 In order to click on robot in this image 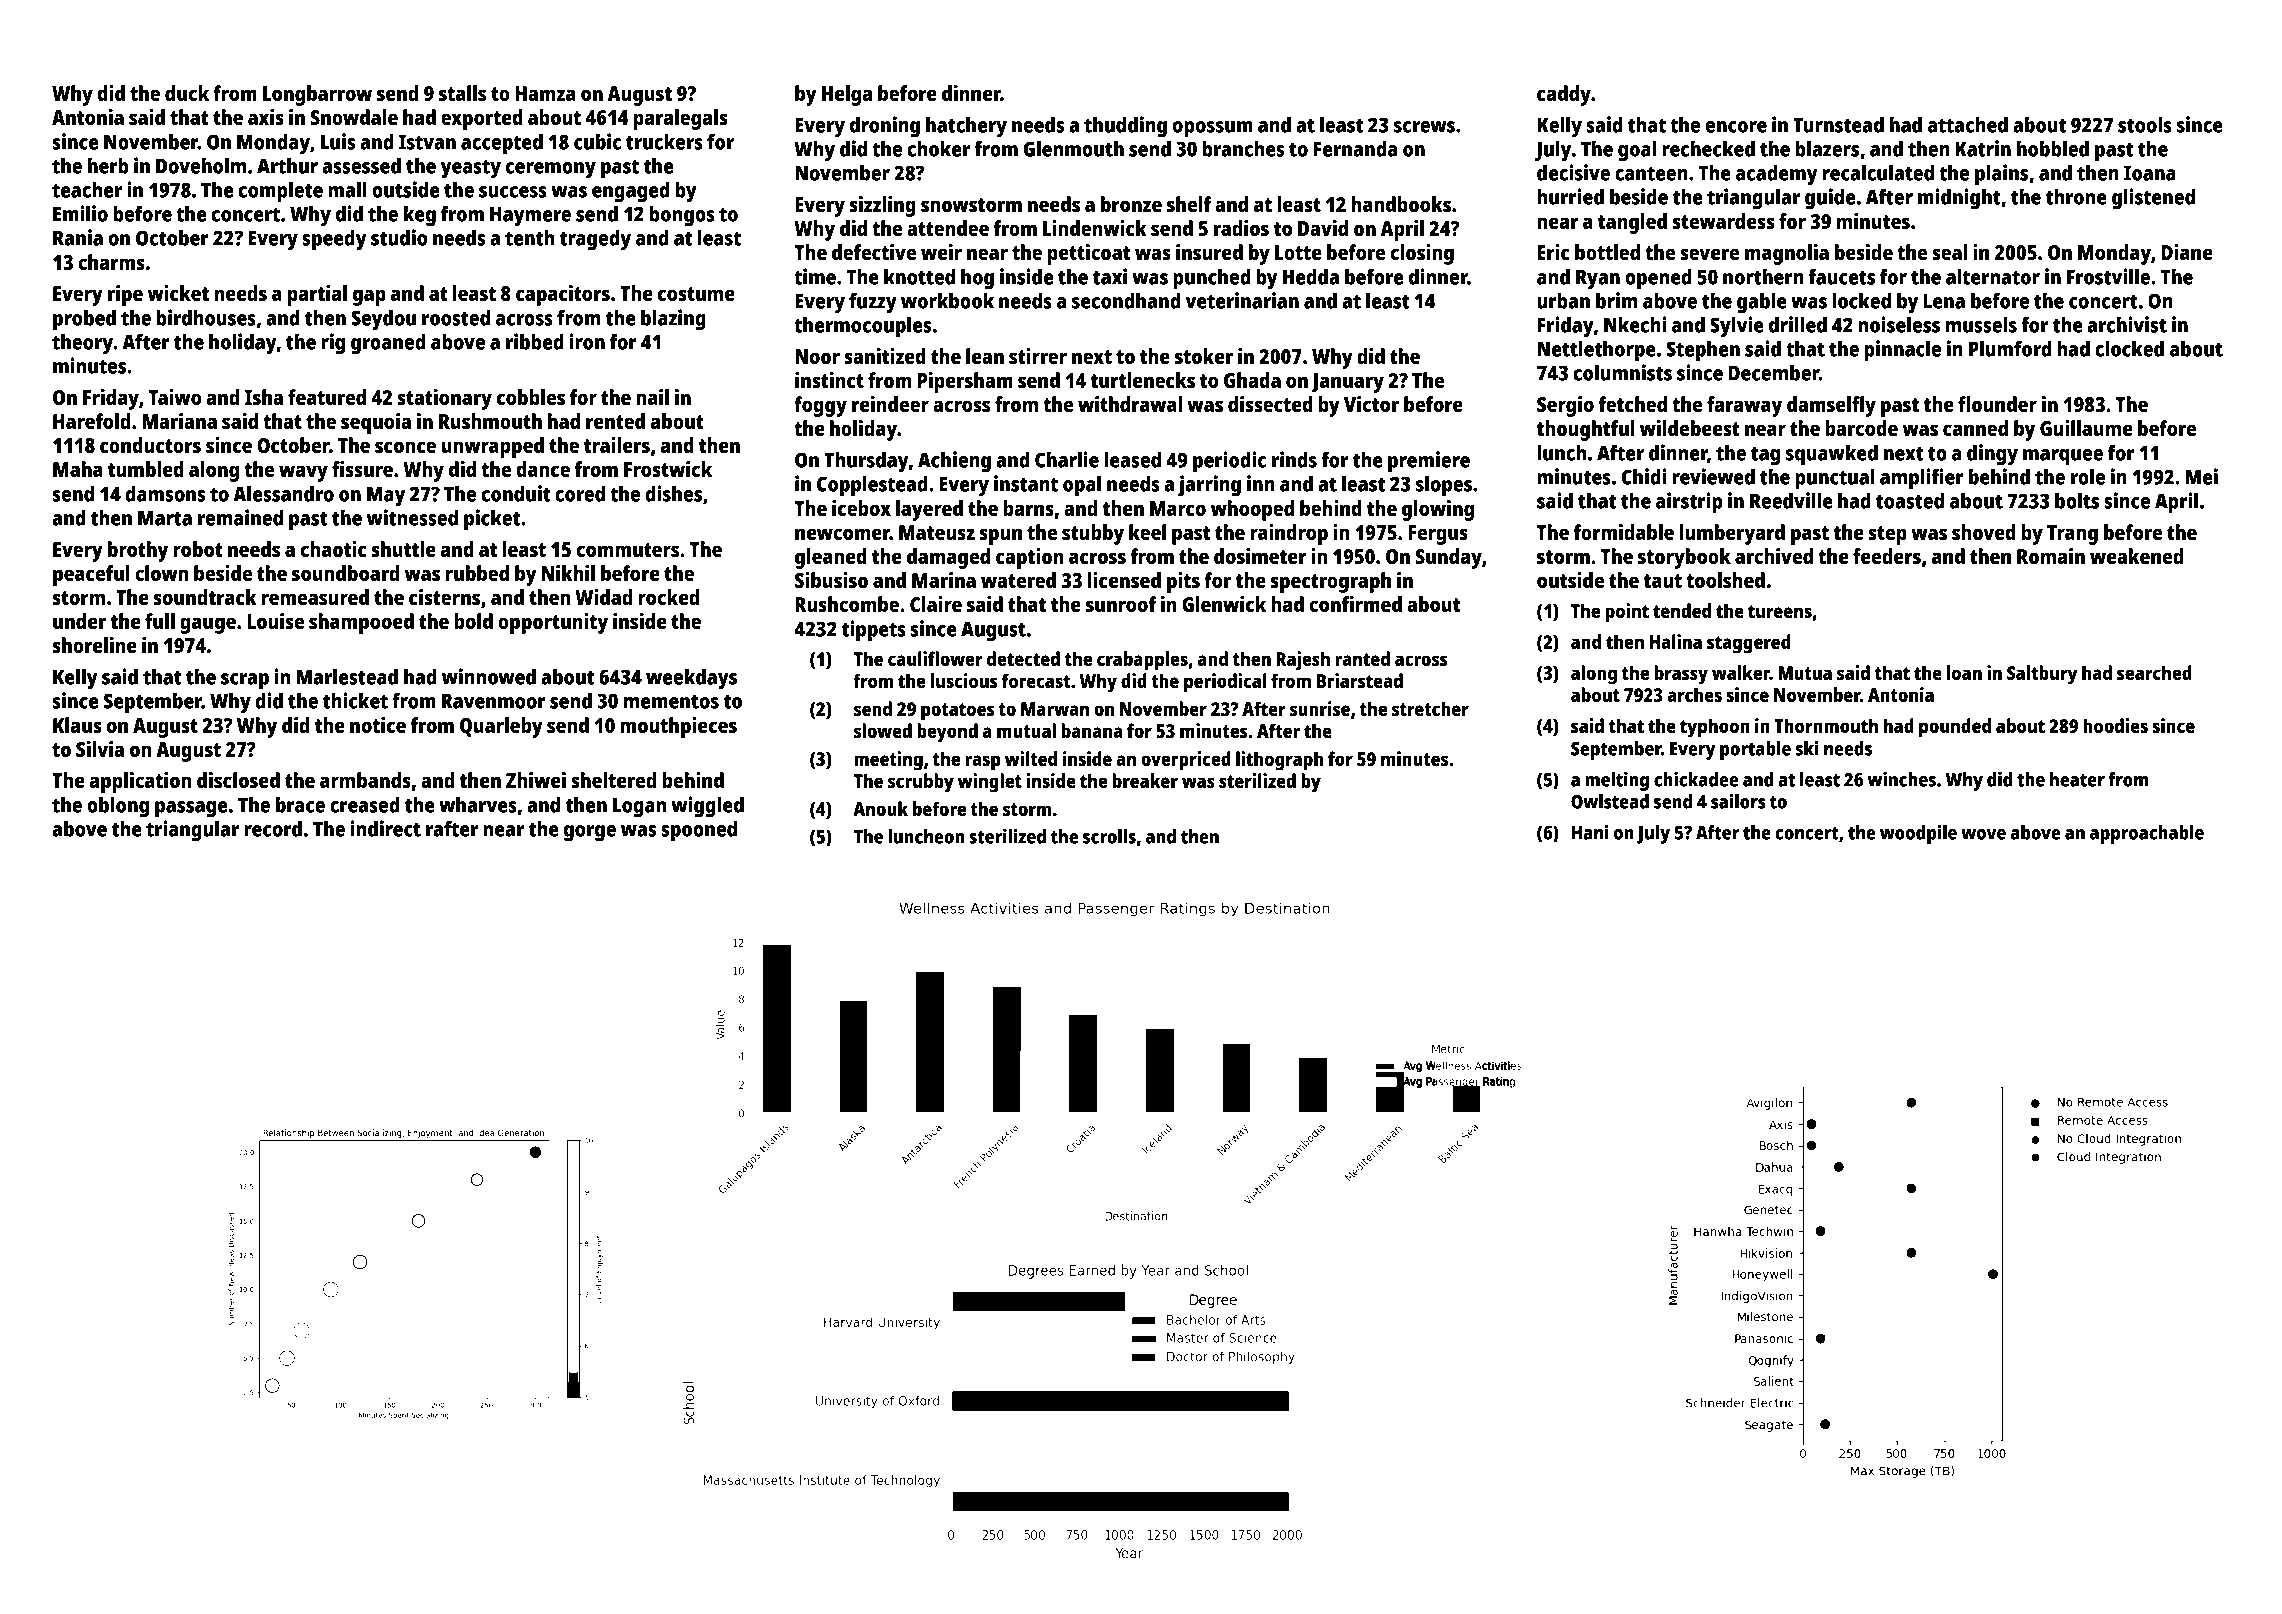, I will do `click(198, 549)`.
